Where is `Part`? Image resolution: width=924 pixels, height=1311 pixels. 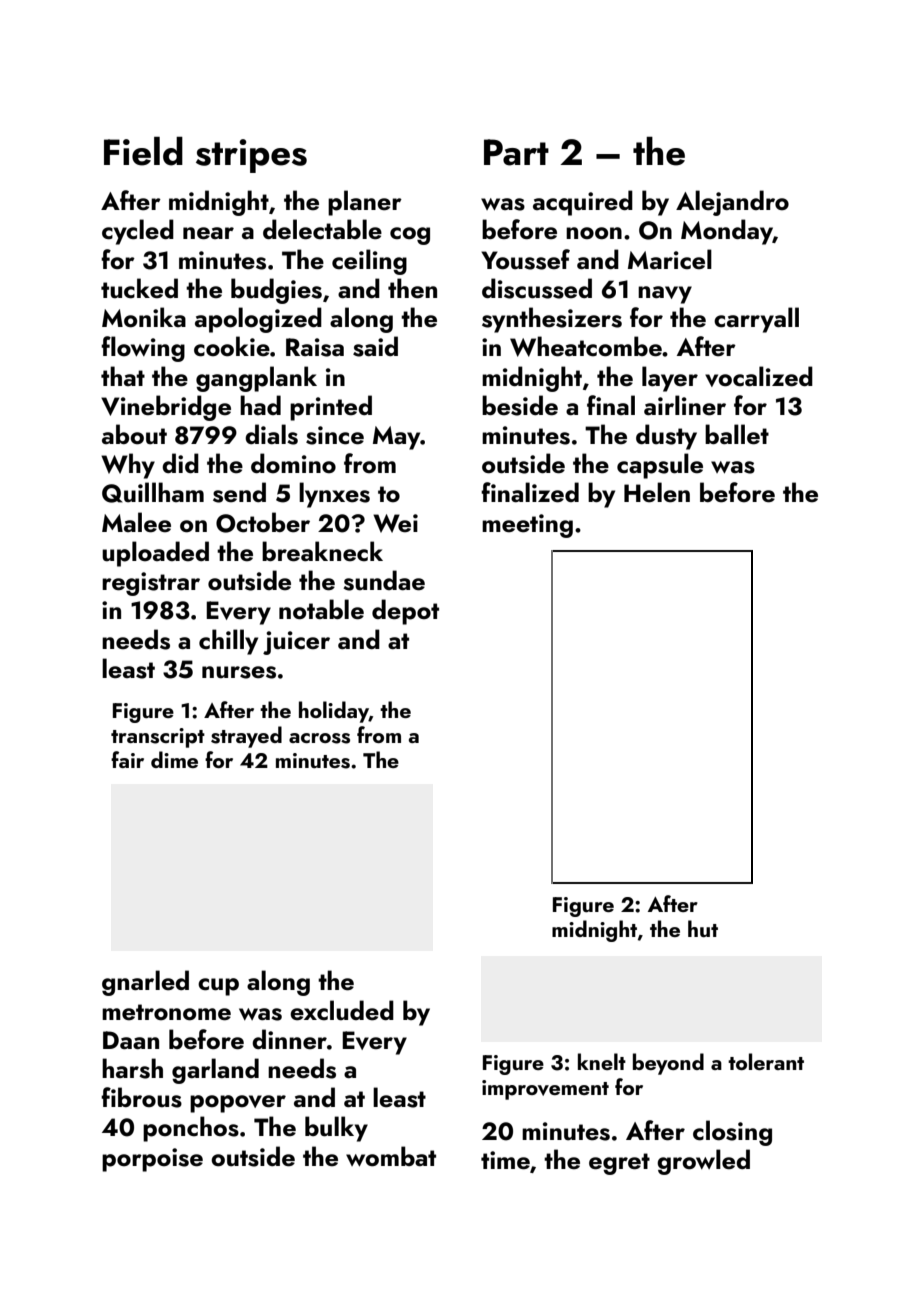
Part is located at coordinates (516, 152).
